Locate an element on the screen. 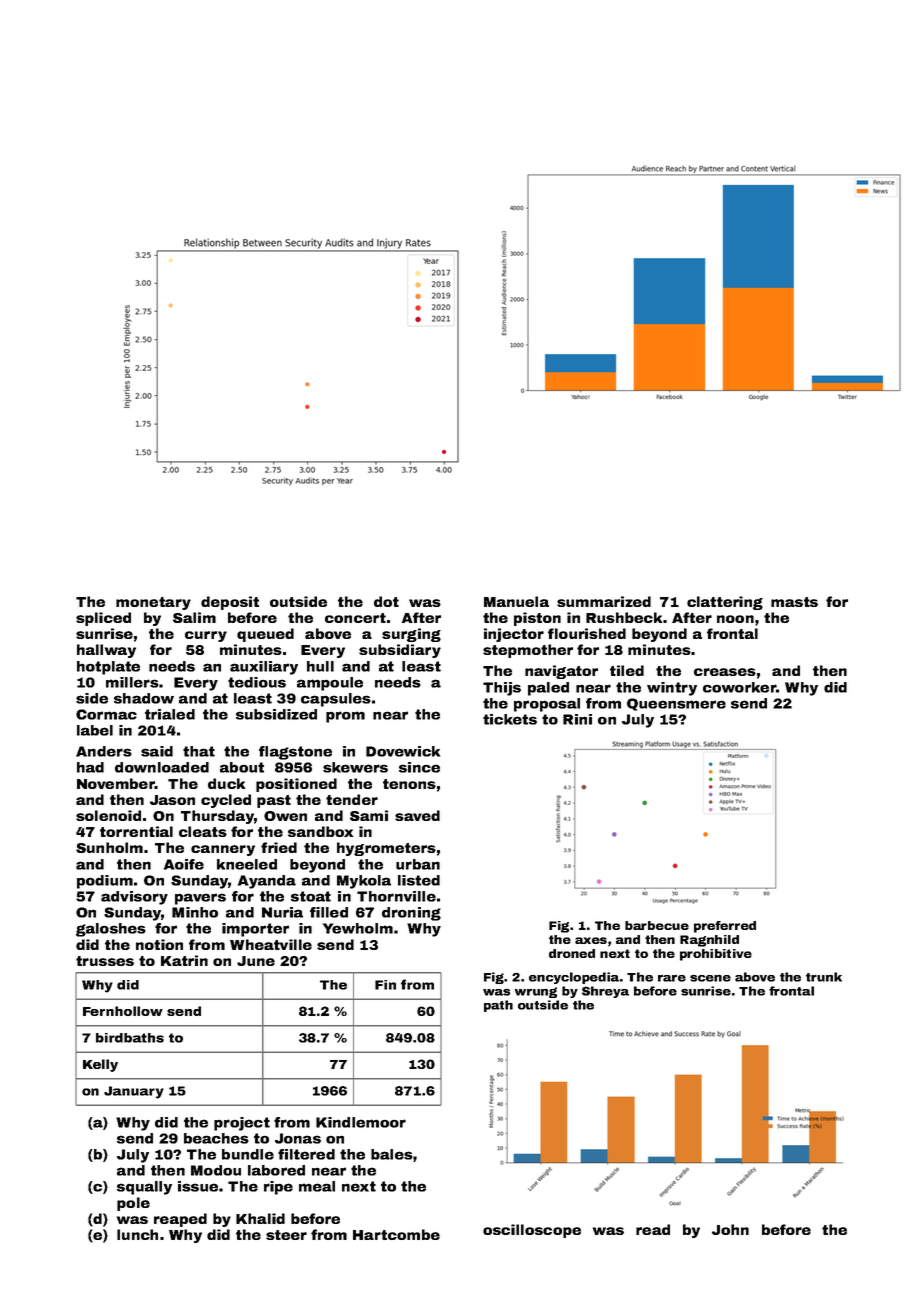 The height and width of the screenshot is (1308, 924). deposit is located at coordinates (230, 603).
